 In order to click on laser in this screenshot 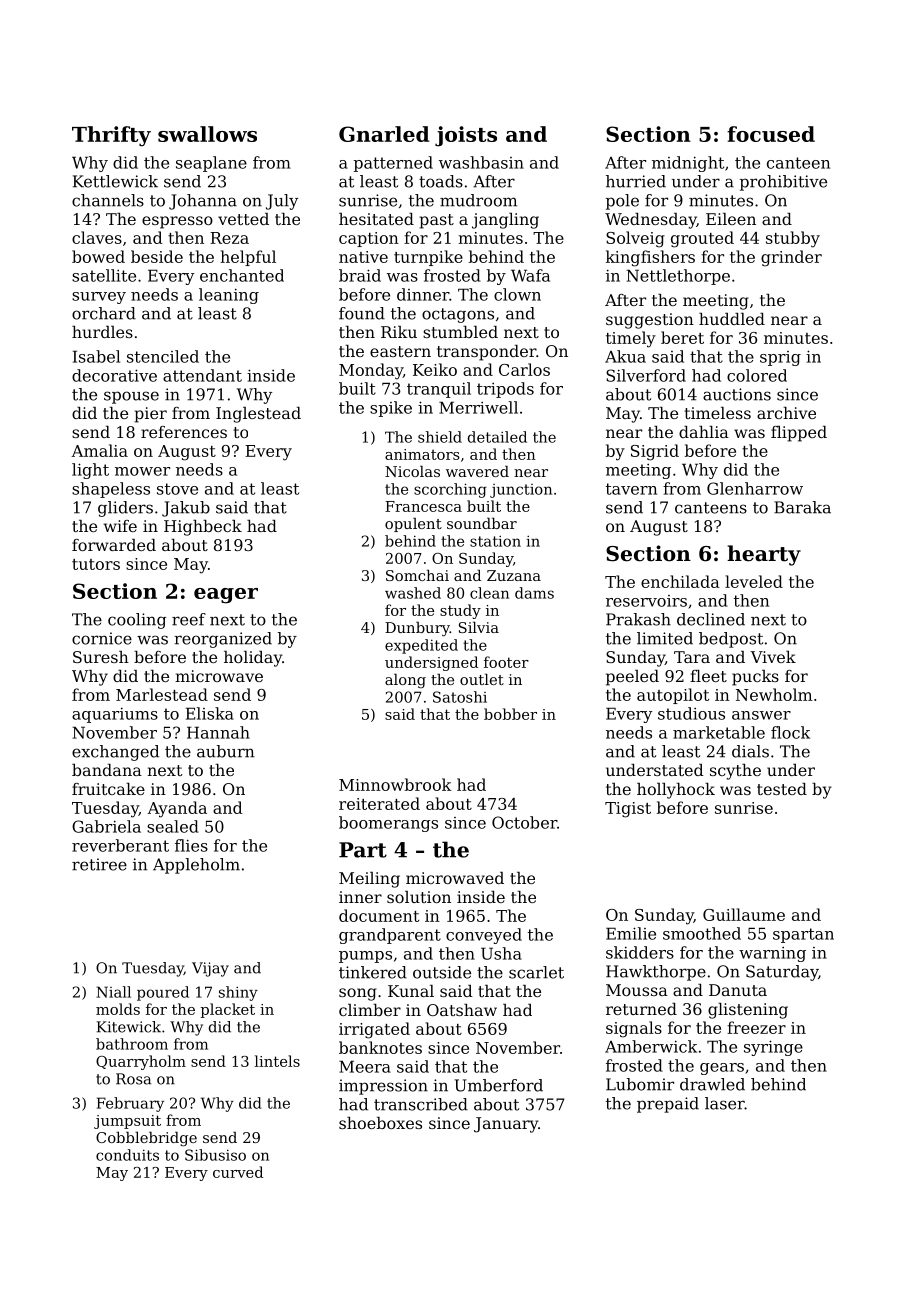, I will do `click(725, 1103)`.
